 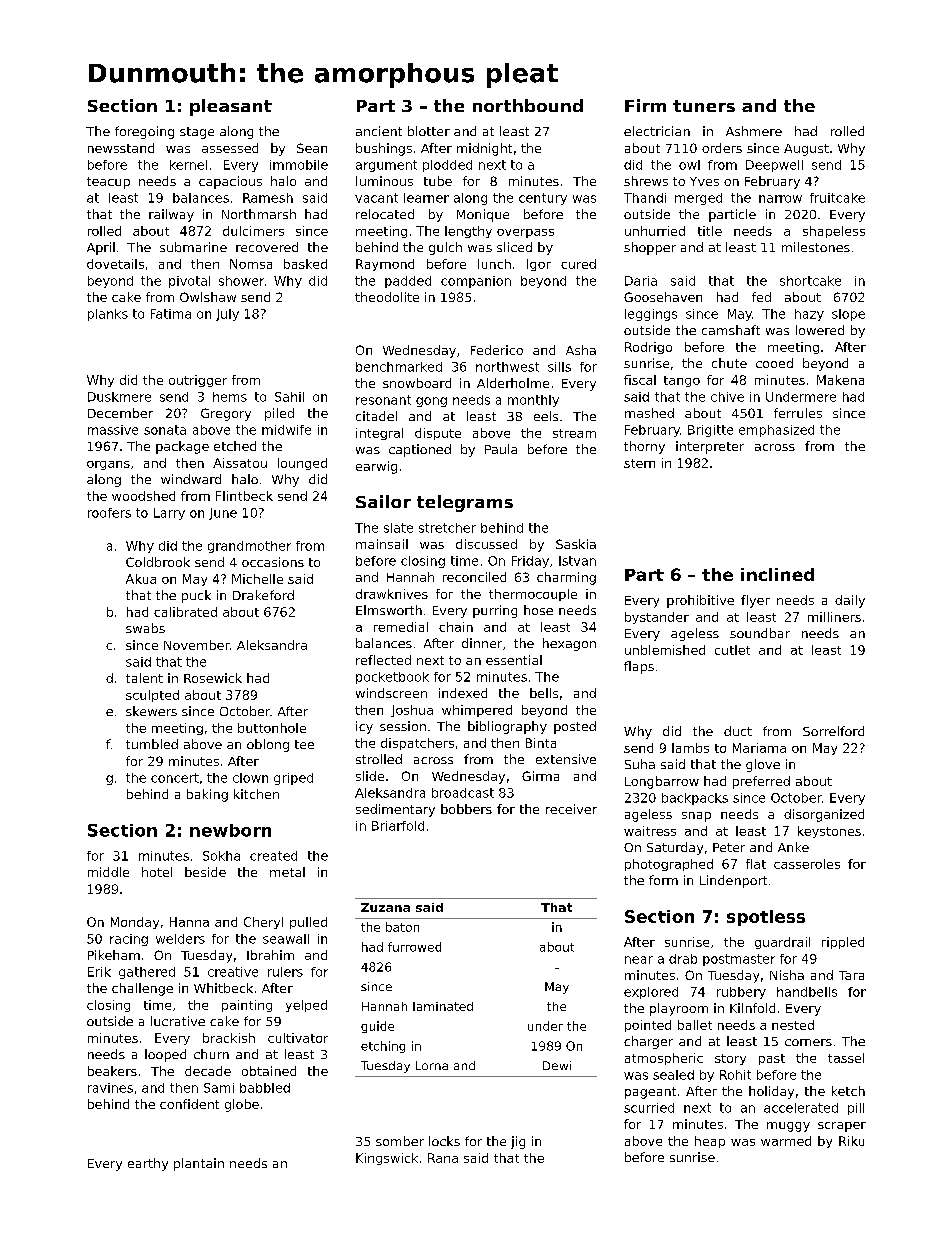 What do you see at coordinates (231, 107) in the page?
I see `pleasant` at bounding box center [231, 107].
